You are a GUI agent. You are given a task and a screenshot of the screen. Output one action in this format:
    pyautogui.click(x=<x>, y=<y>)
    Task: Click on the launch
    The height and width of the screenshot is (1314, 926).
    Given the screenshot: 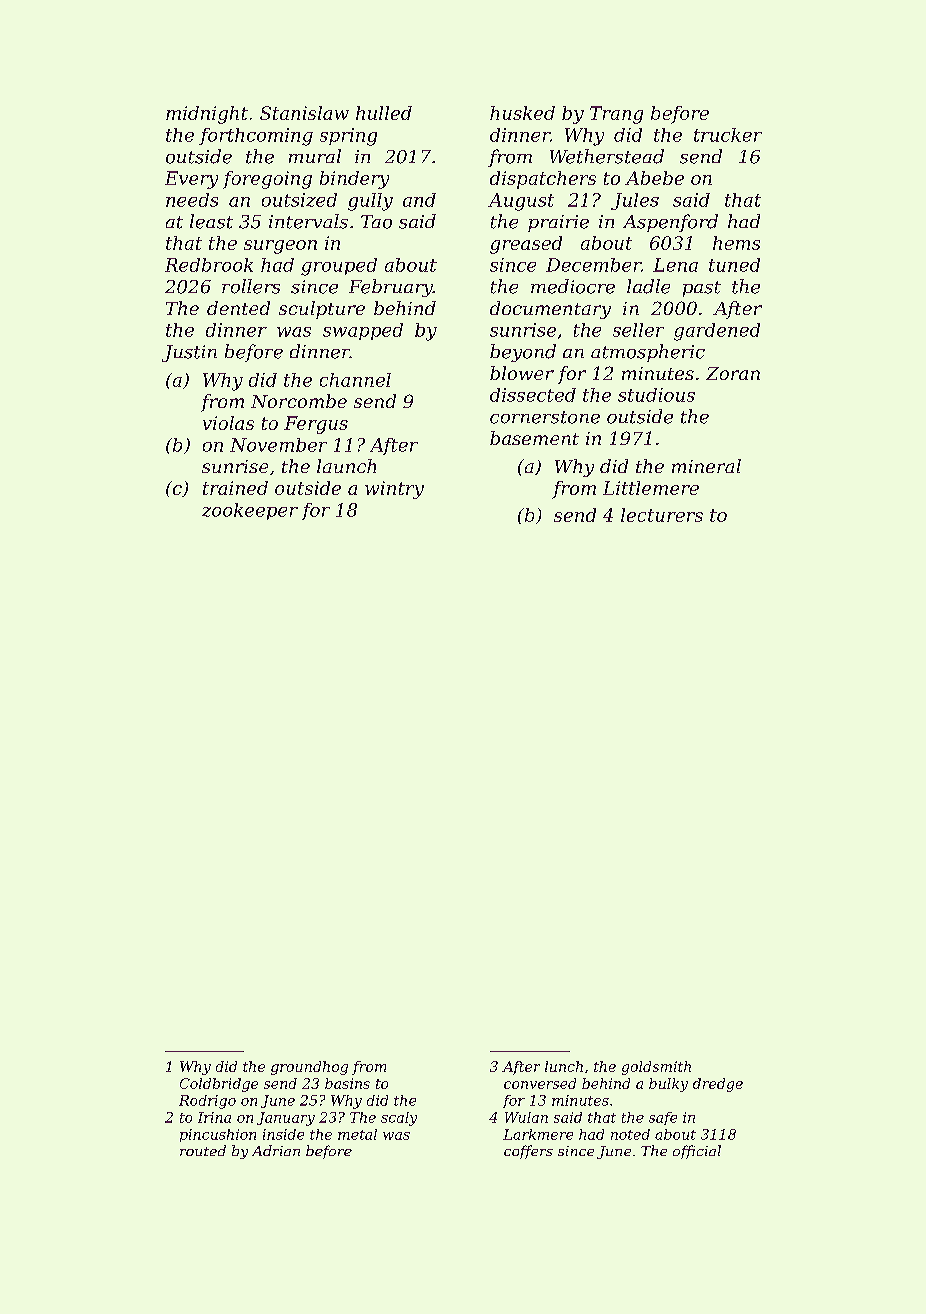 What is the action you would take?
    pyautogui.click(x=346, y=466)
